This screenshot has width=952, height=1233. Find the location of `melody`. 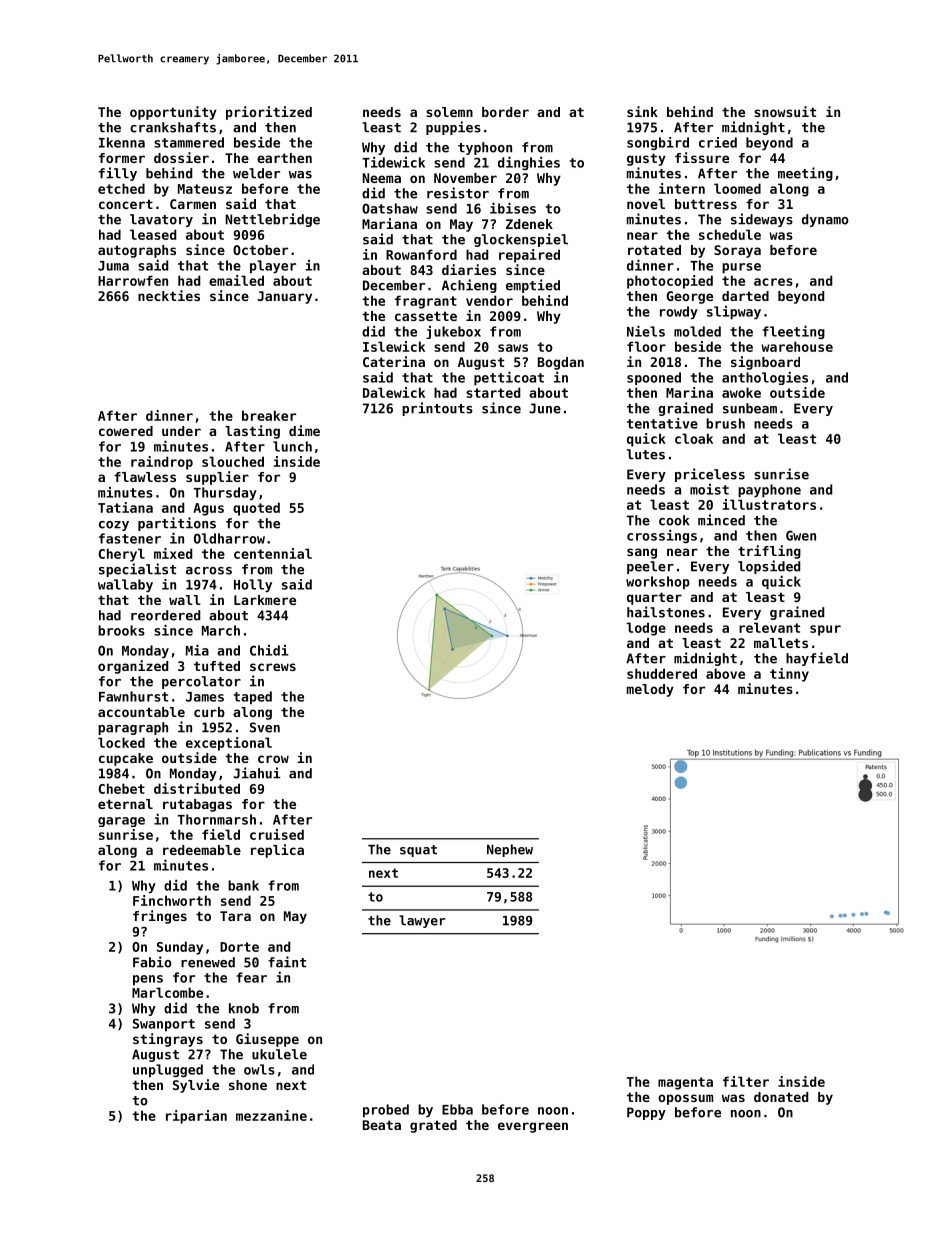

melody is located at coordinates (650, 690).
